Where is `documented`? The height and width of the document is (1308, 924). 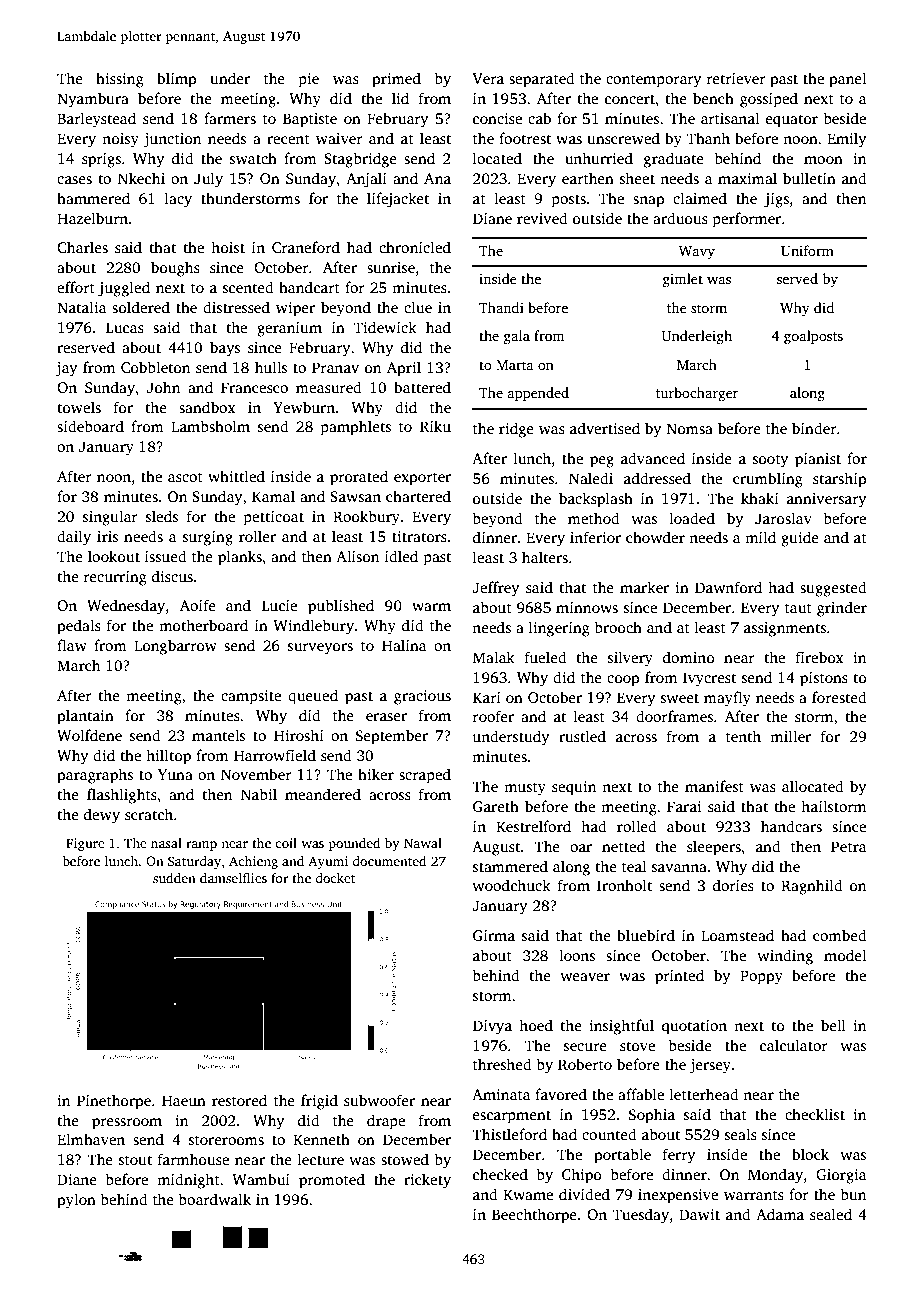
documented is located at coordinates (389, 861).
